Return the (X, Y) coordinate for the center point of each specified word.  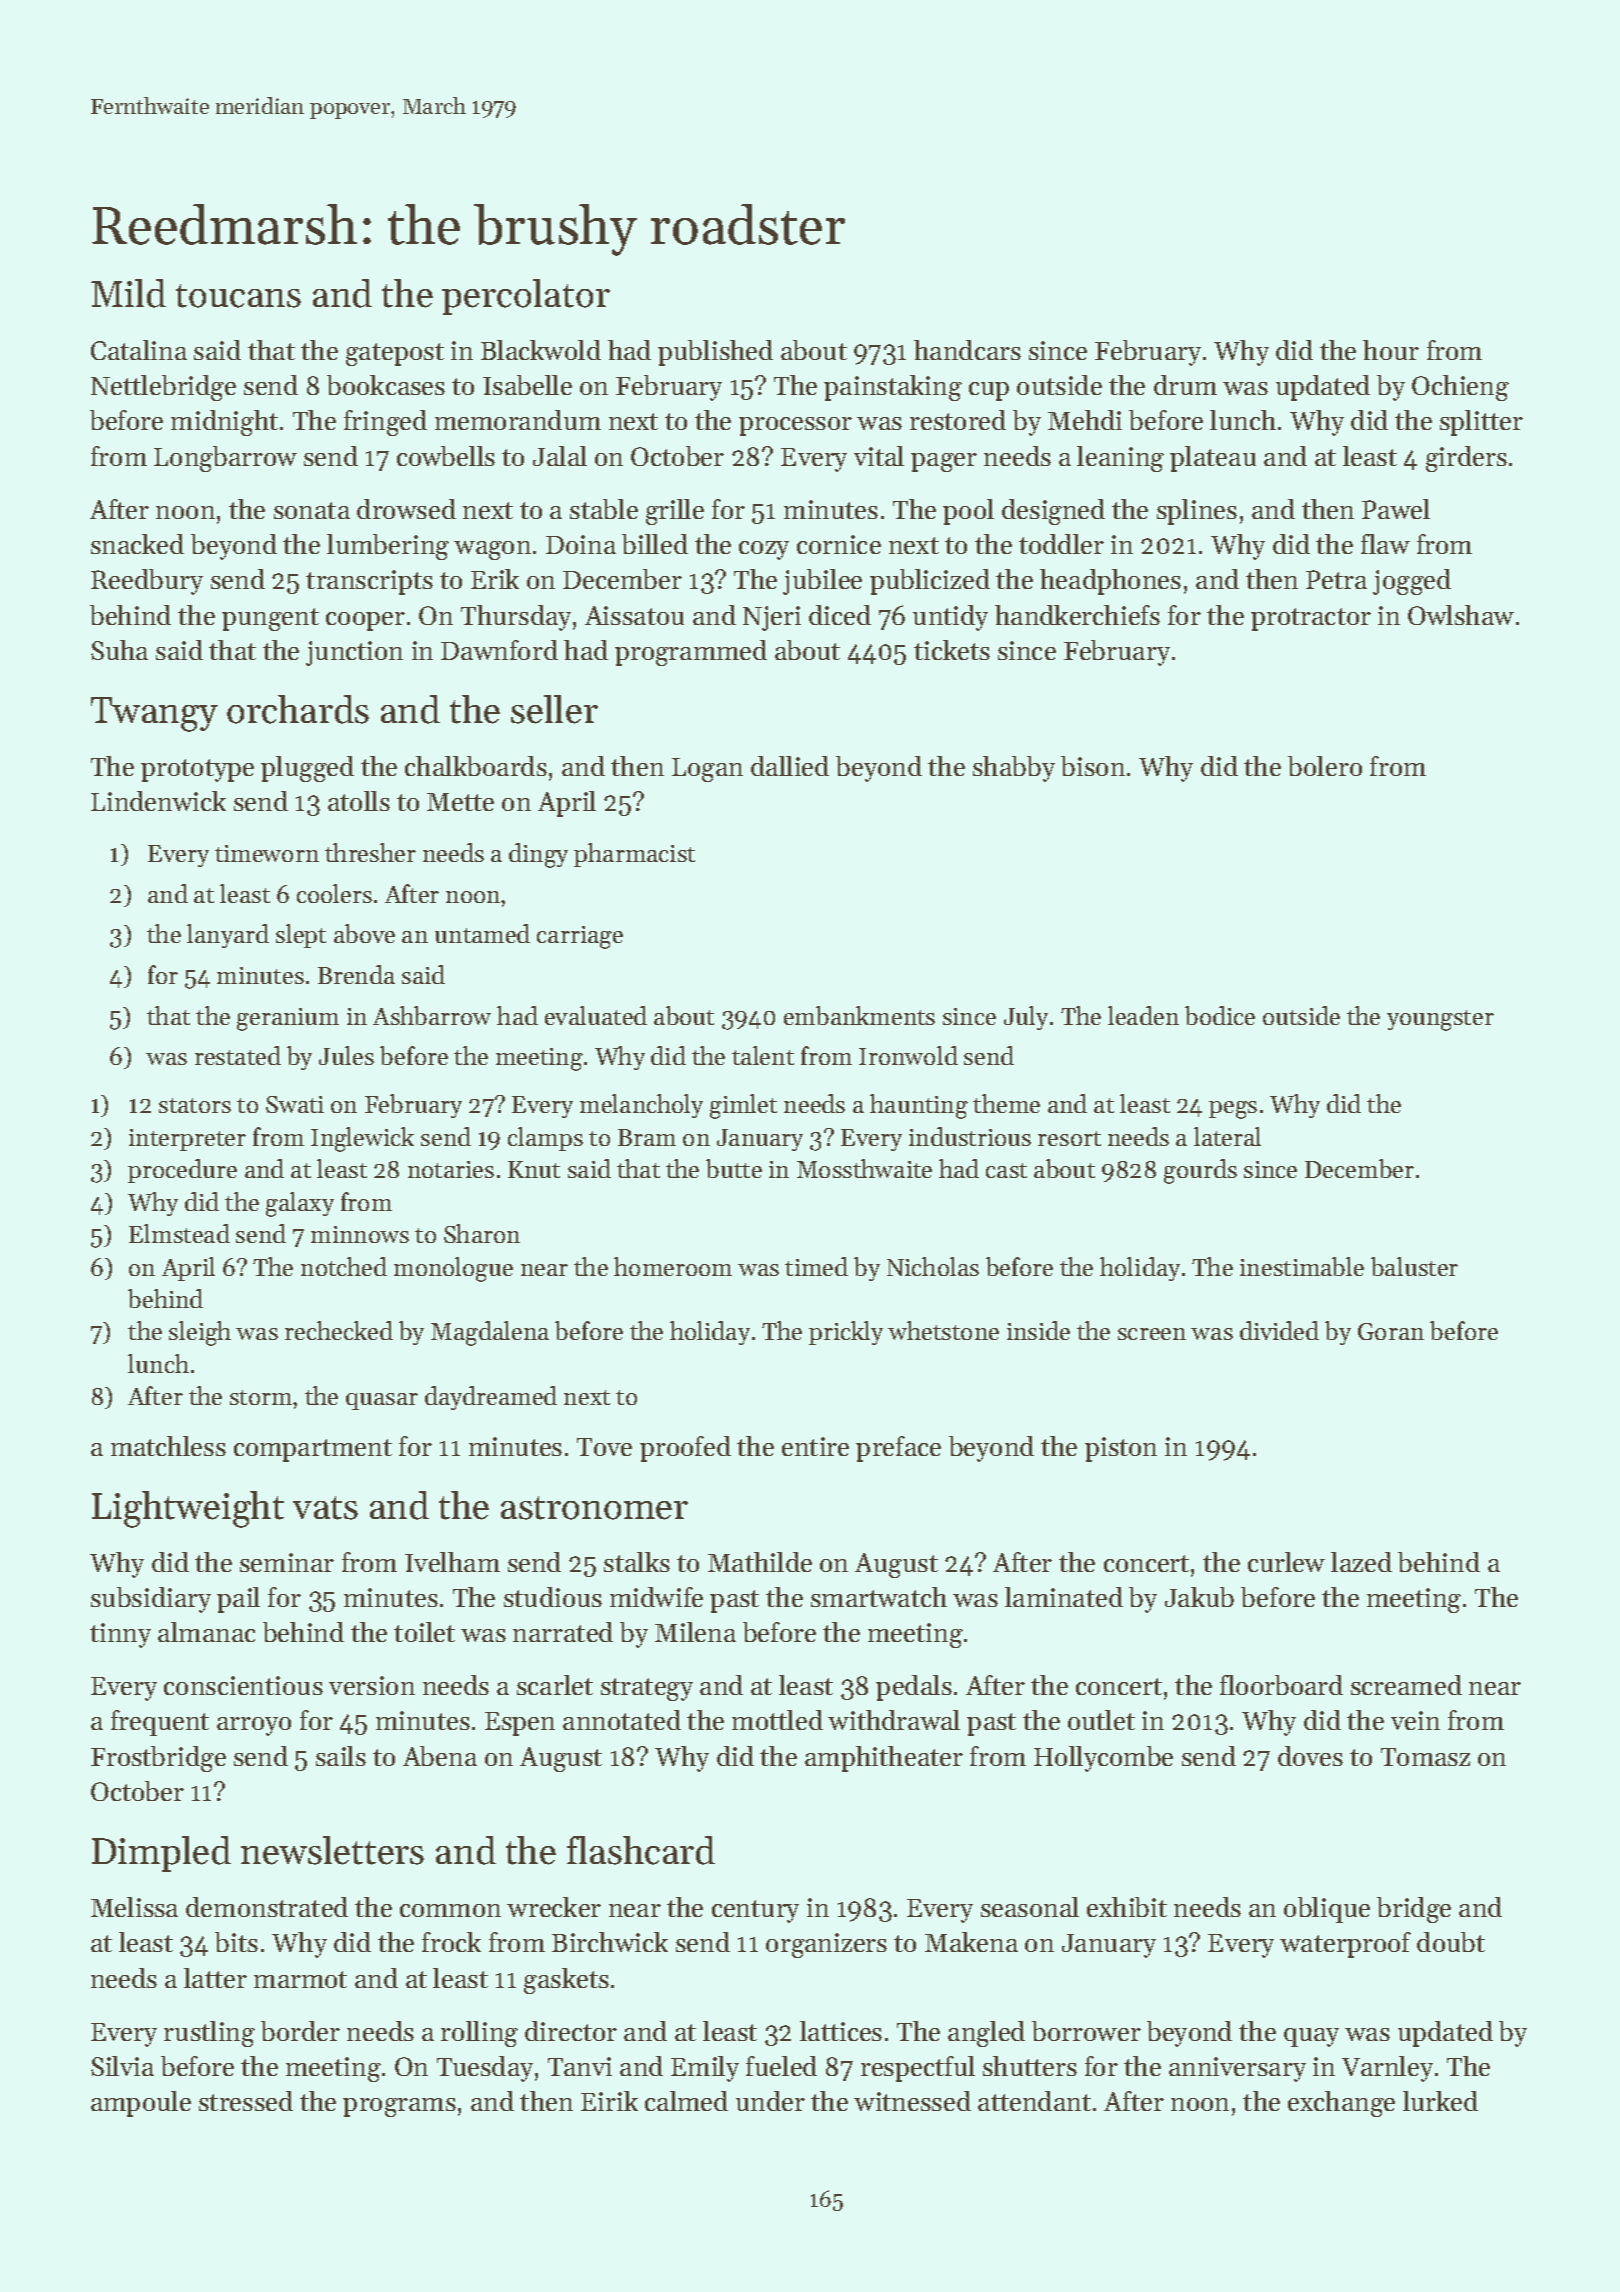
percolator (526, 297)
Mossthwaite (864, 1168)
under (770, 2101)
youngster (1440, 1020)
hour (1391, 350)
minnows (360, 1234)
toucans (238, 296)
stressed (246, 2101)
